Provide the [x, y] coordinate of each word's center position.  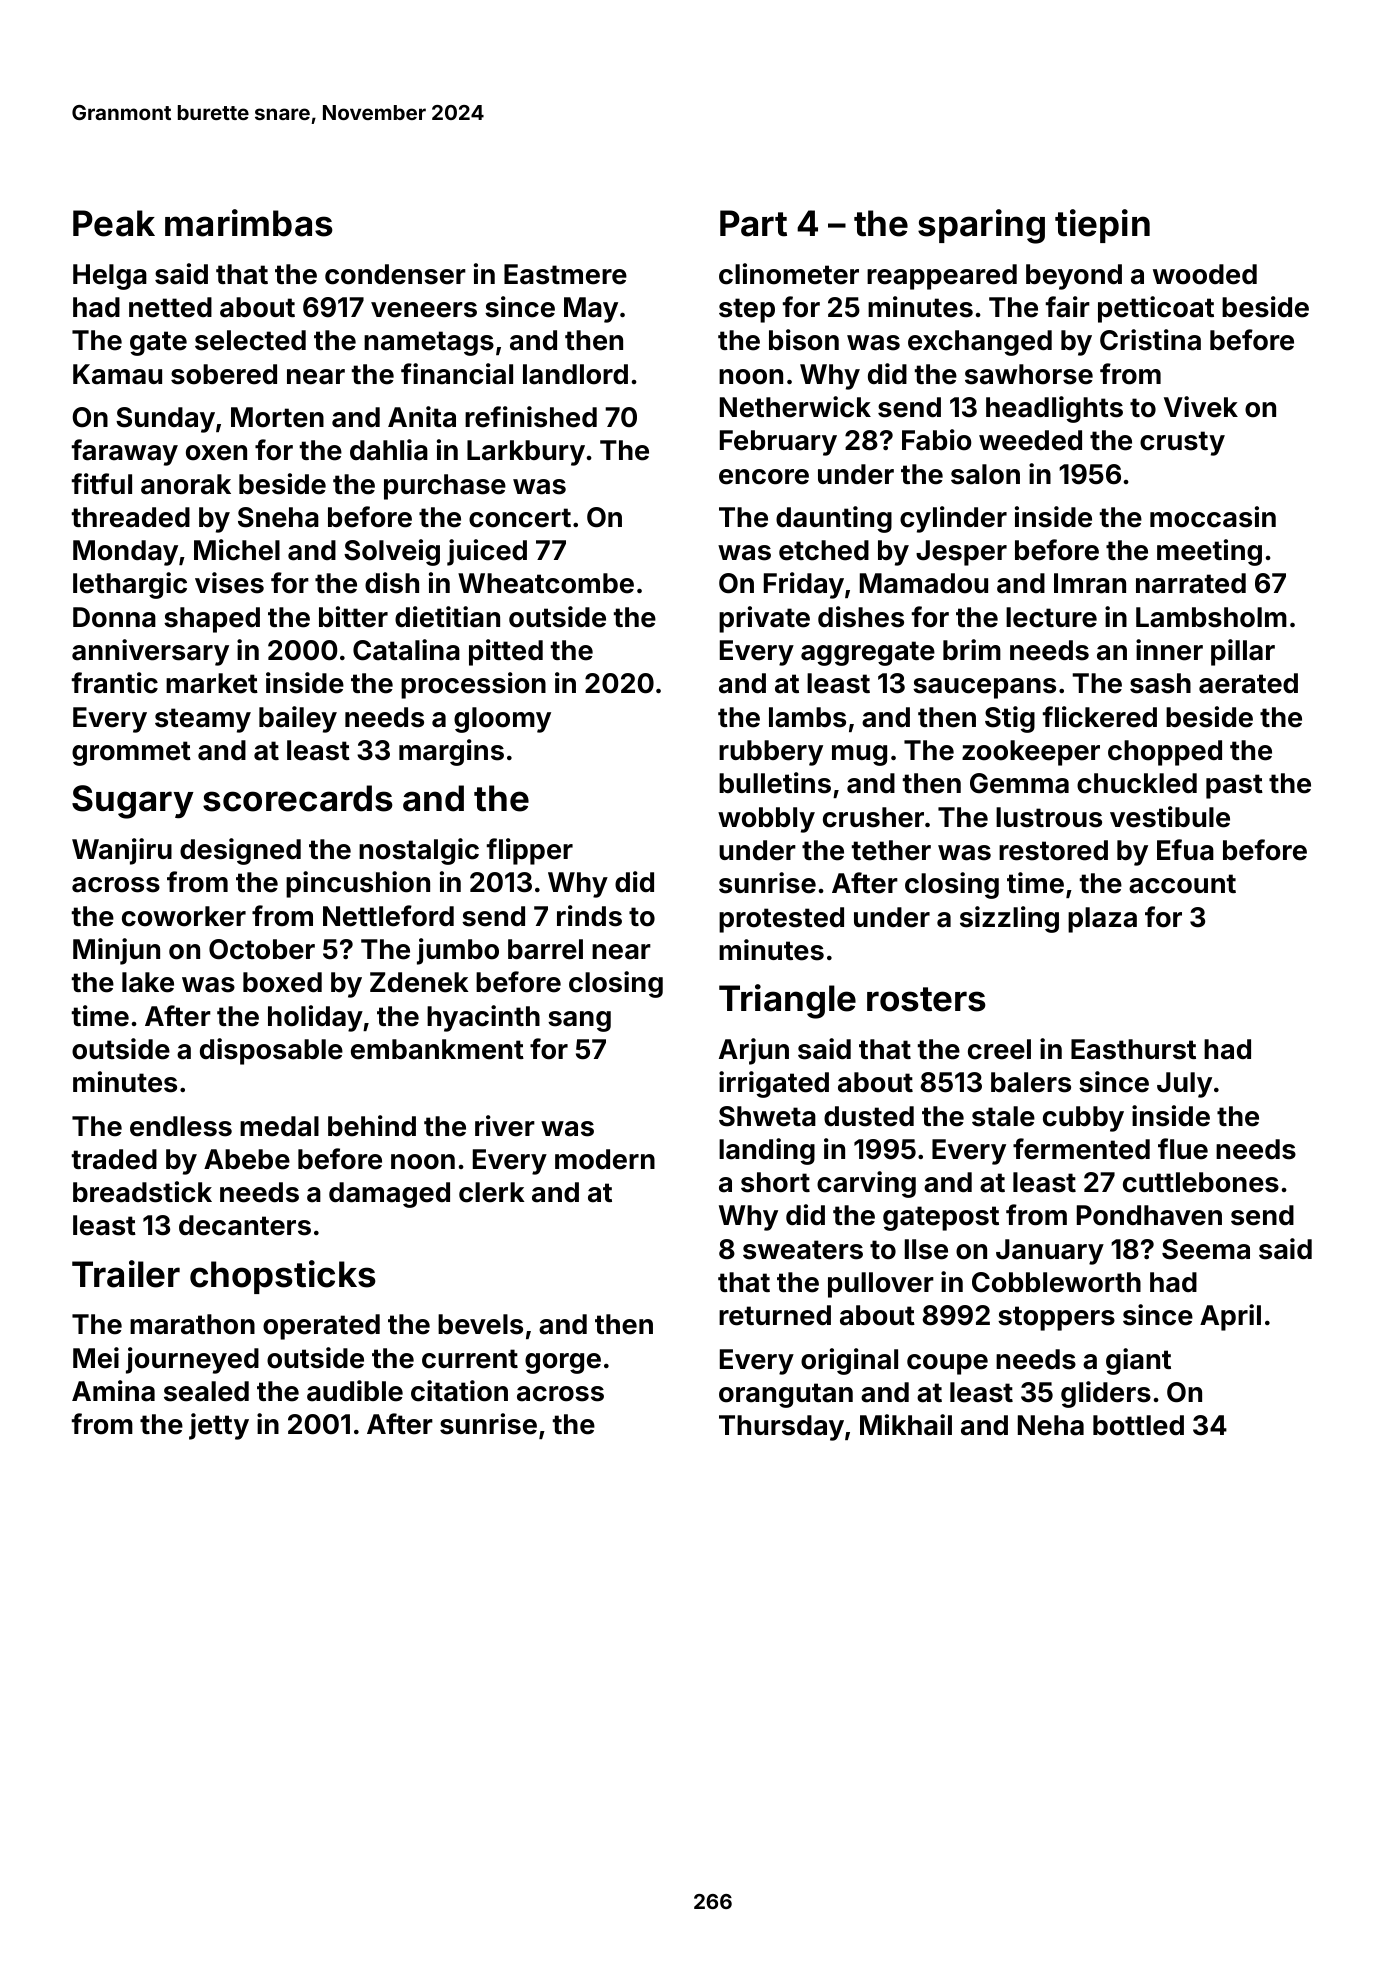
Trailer [126, 1274]
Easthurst [1133, 1049]
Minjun [116, 951]
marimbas [249, 223]
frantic [115, 683]
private [764, 619]
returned [775, 1315]
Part [753, 223]
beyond [1074, 277]
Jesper [961, 553]
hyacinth [483, 1018]
